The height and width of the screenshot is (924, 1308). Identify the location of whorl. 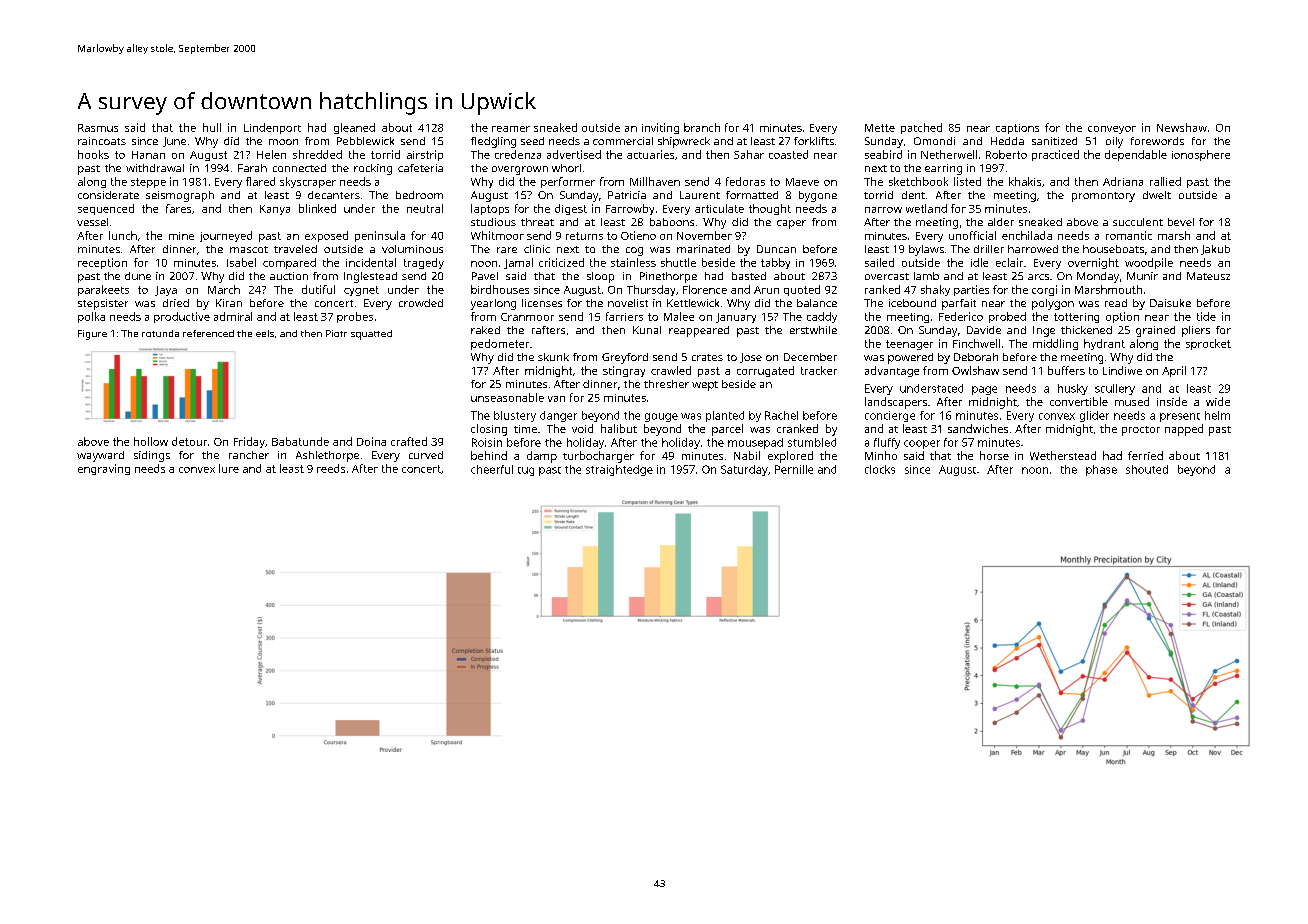
(566, 168).
